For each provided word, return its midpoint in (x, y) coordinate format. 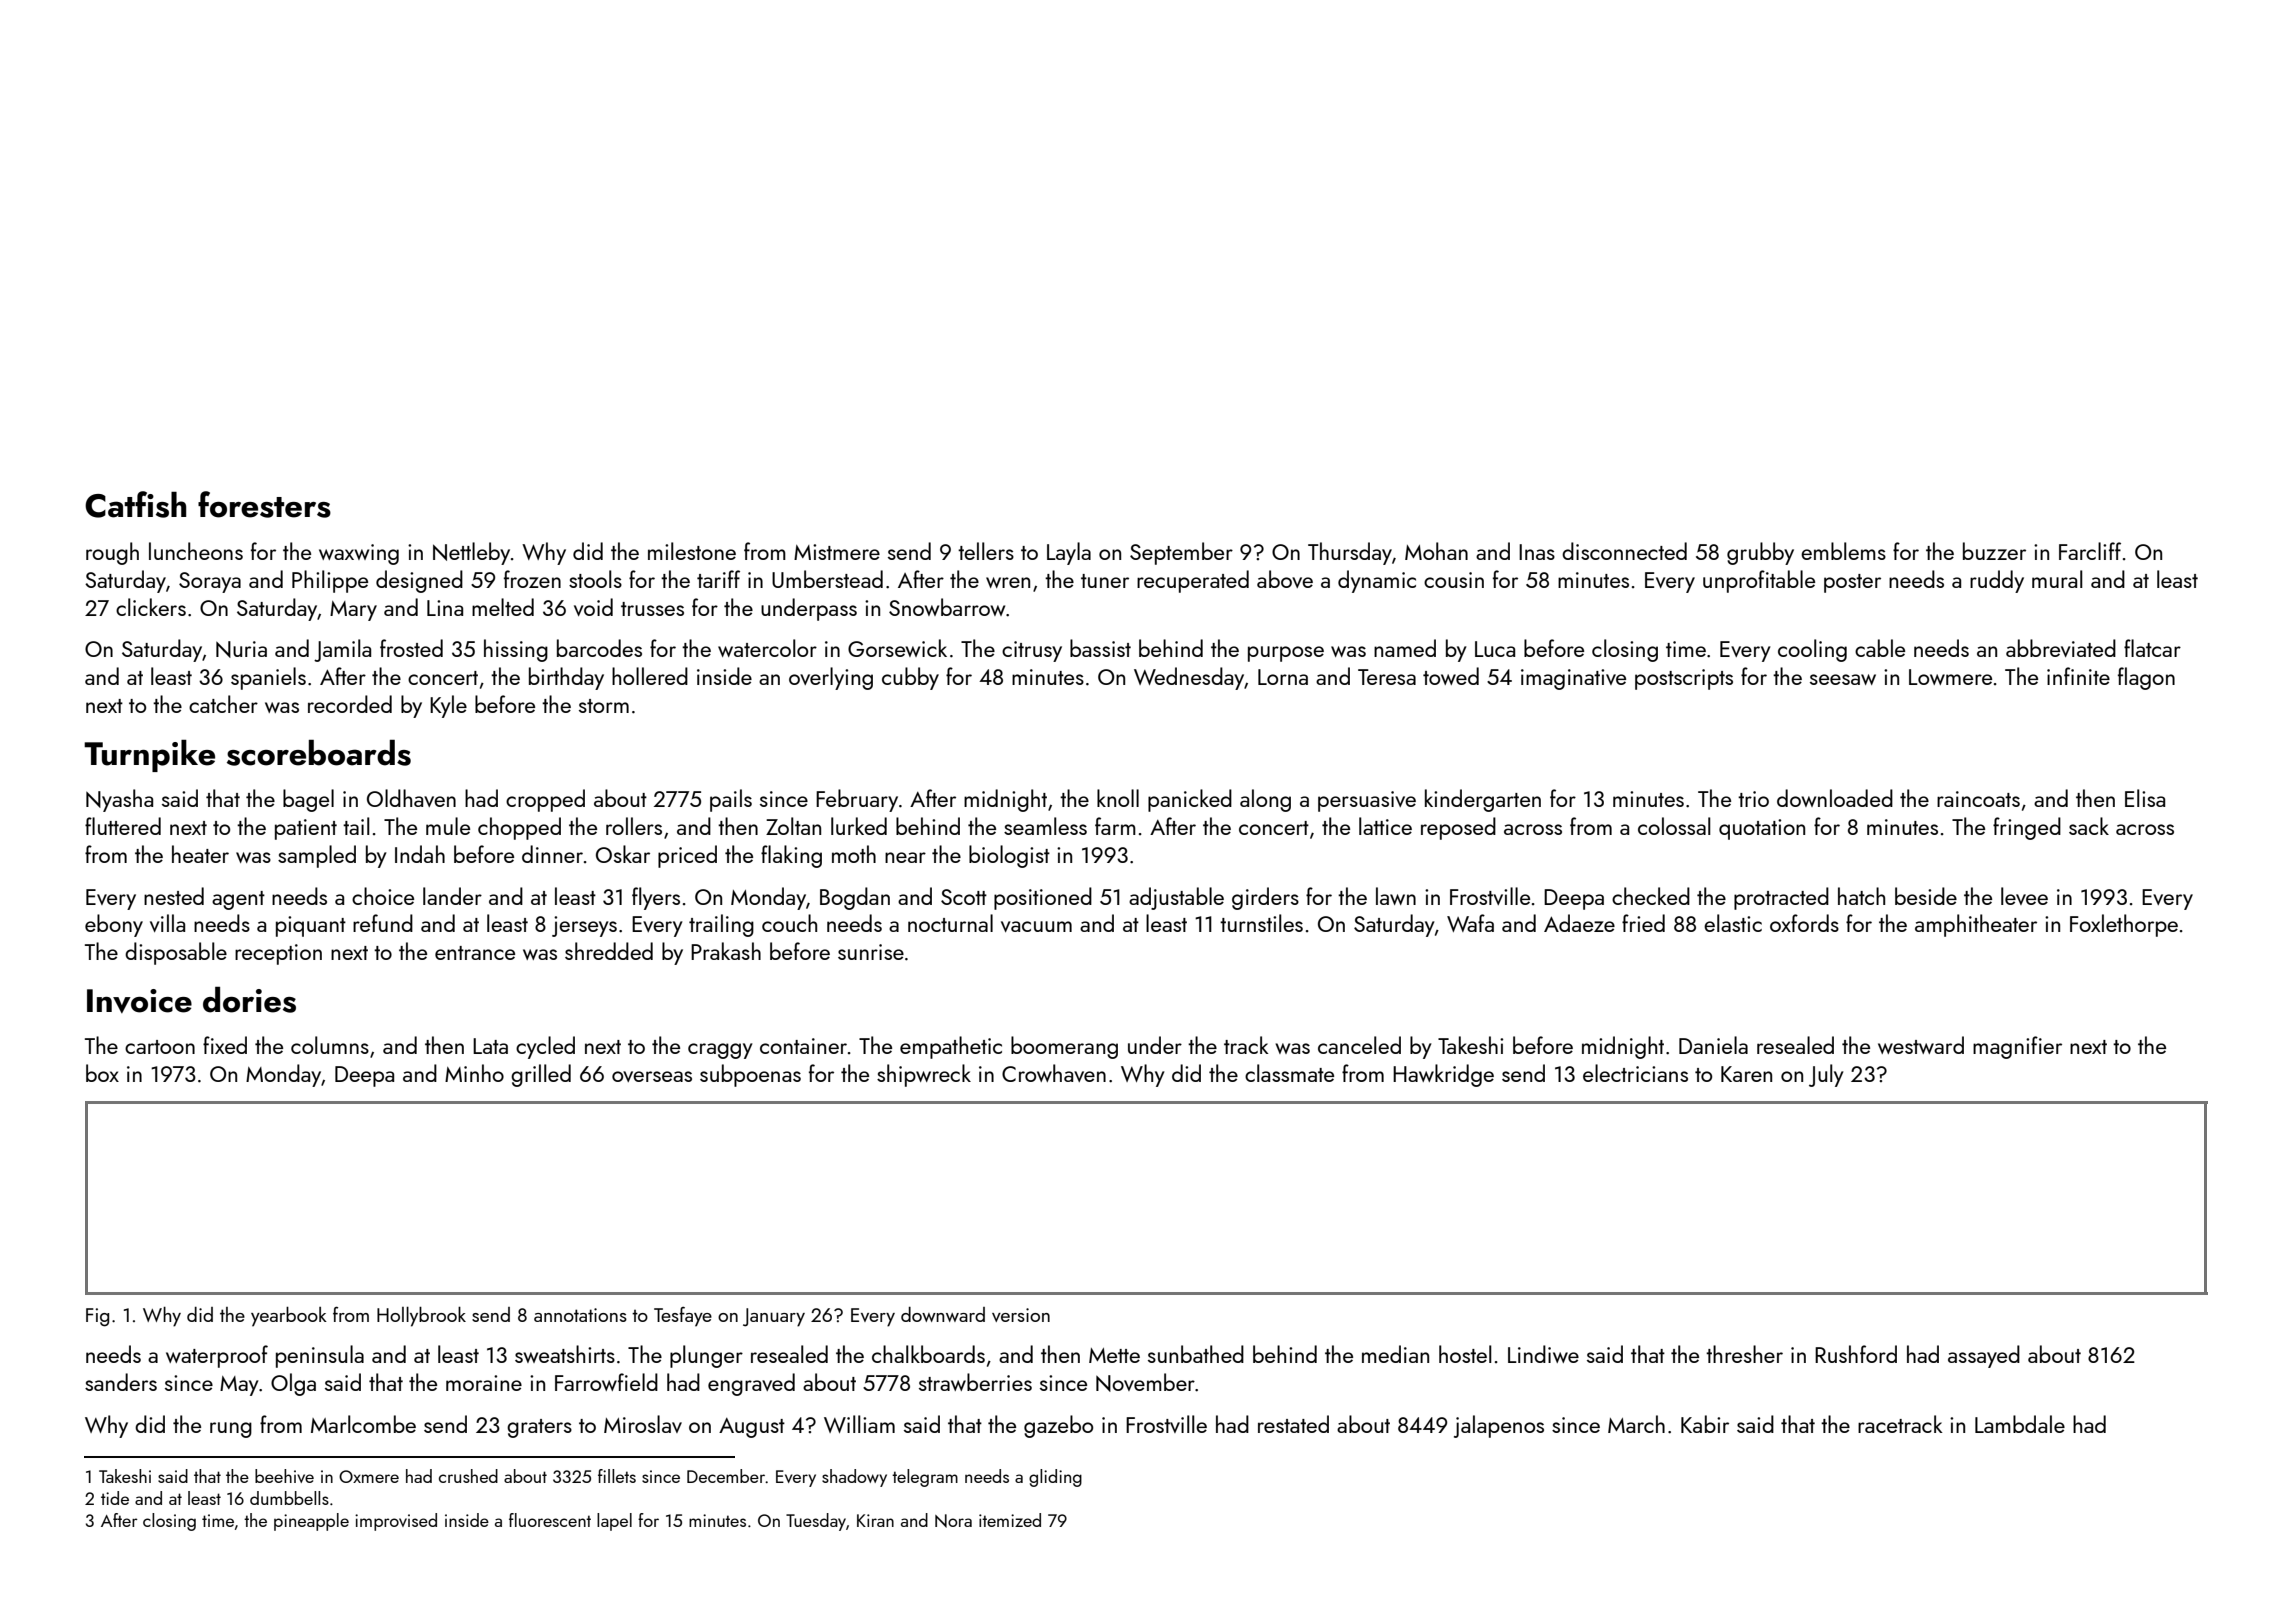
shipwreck (924, 1075)
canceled (1359, 1045)
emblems (1843, 551)
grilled (541, 1075)
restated (1293, 1424)
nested (174, 896)
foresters (264, 504)
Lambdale (2020, 1424)
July (1826, 1075)
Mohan (1436, 551)
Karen (1746, 1074)
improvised (396, 1522)
